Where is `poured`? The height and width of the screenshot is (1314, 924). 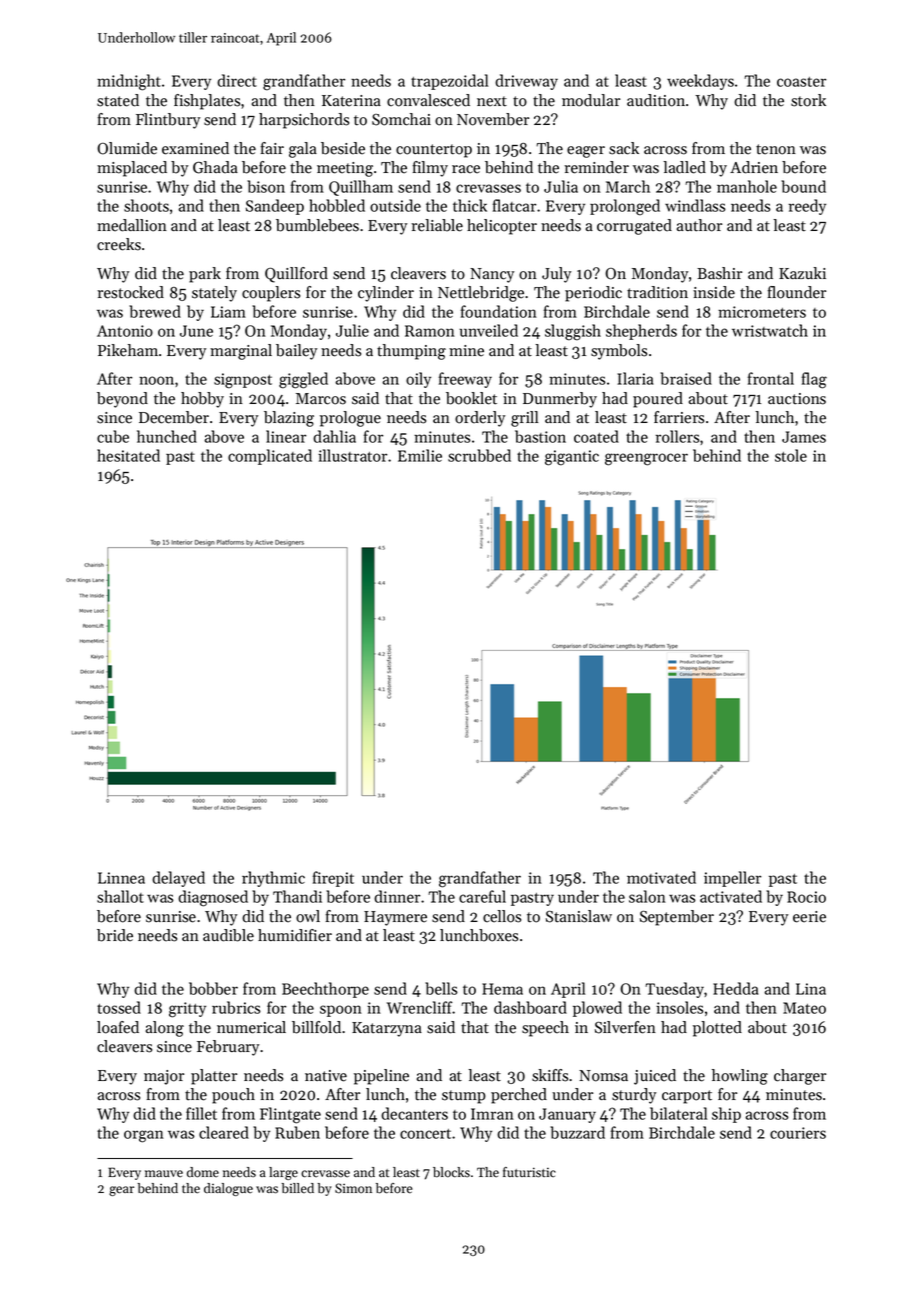
poured is located at coordinates (658, 400).
